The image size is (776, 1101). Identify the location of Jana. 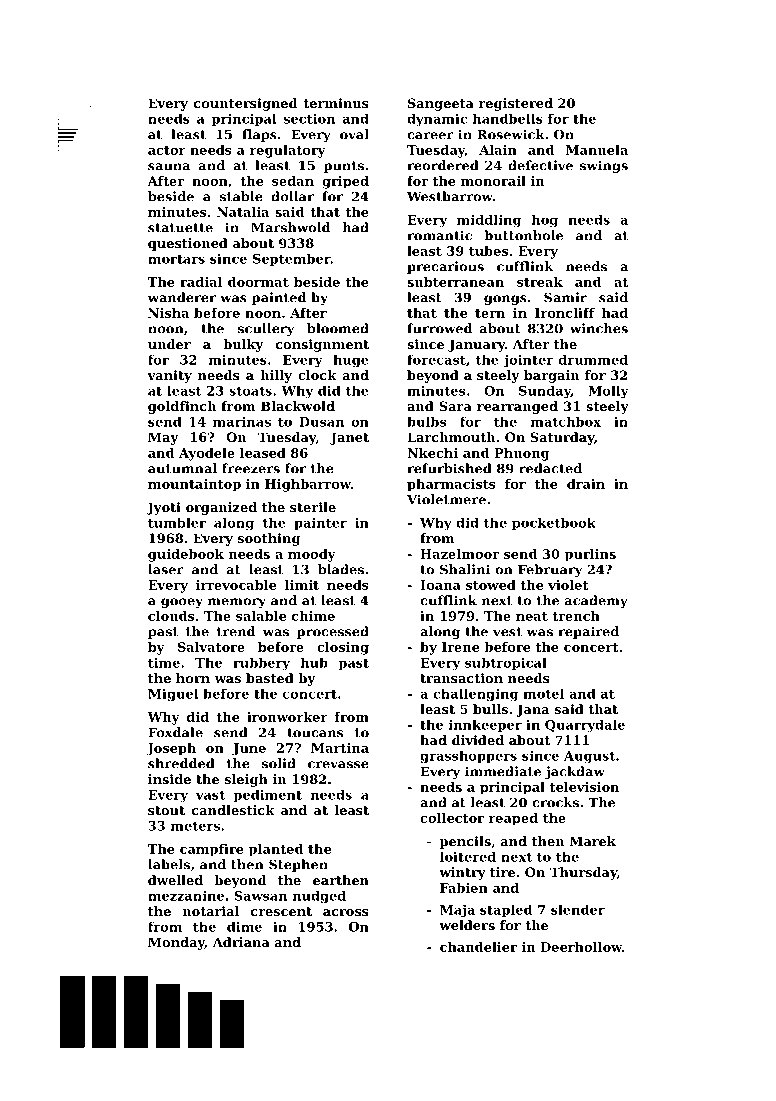
(533, 710).
